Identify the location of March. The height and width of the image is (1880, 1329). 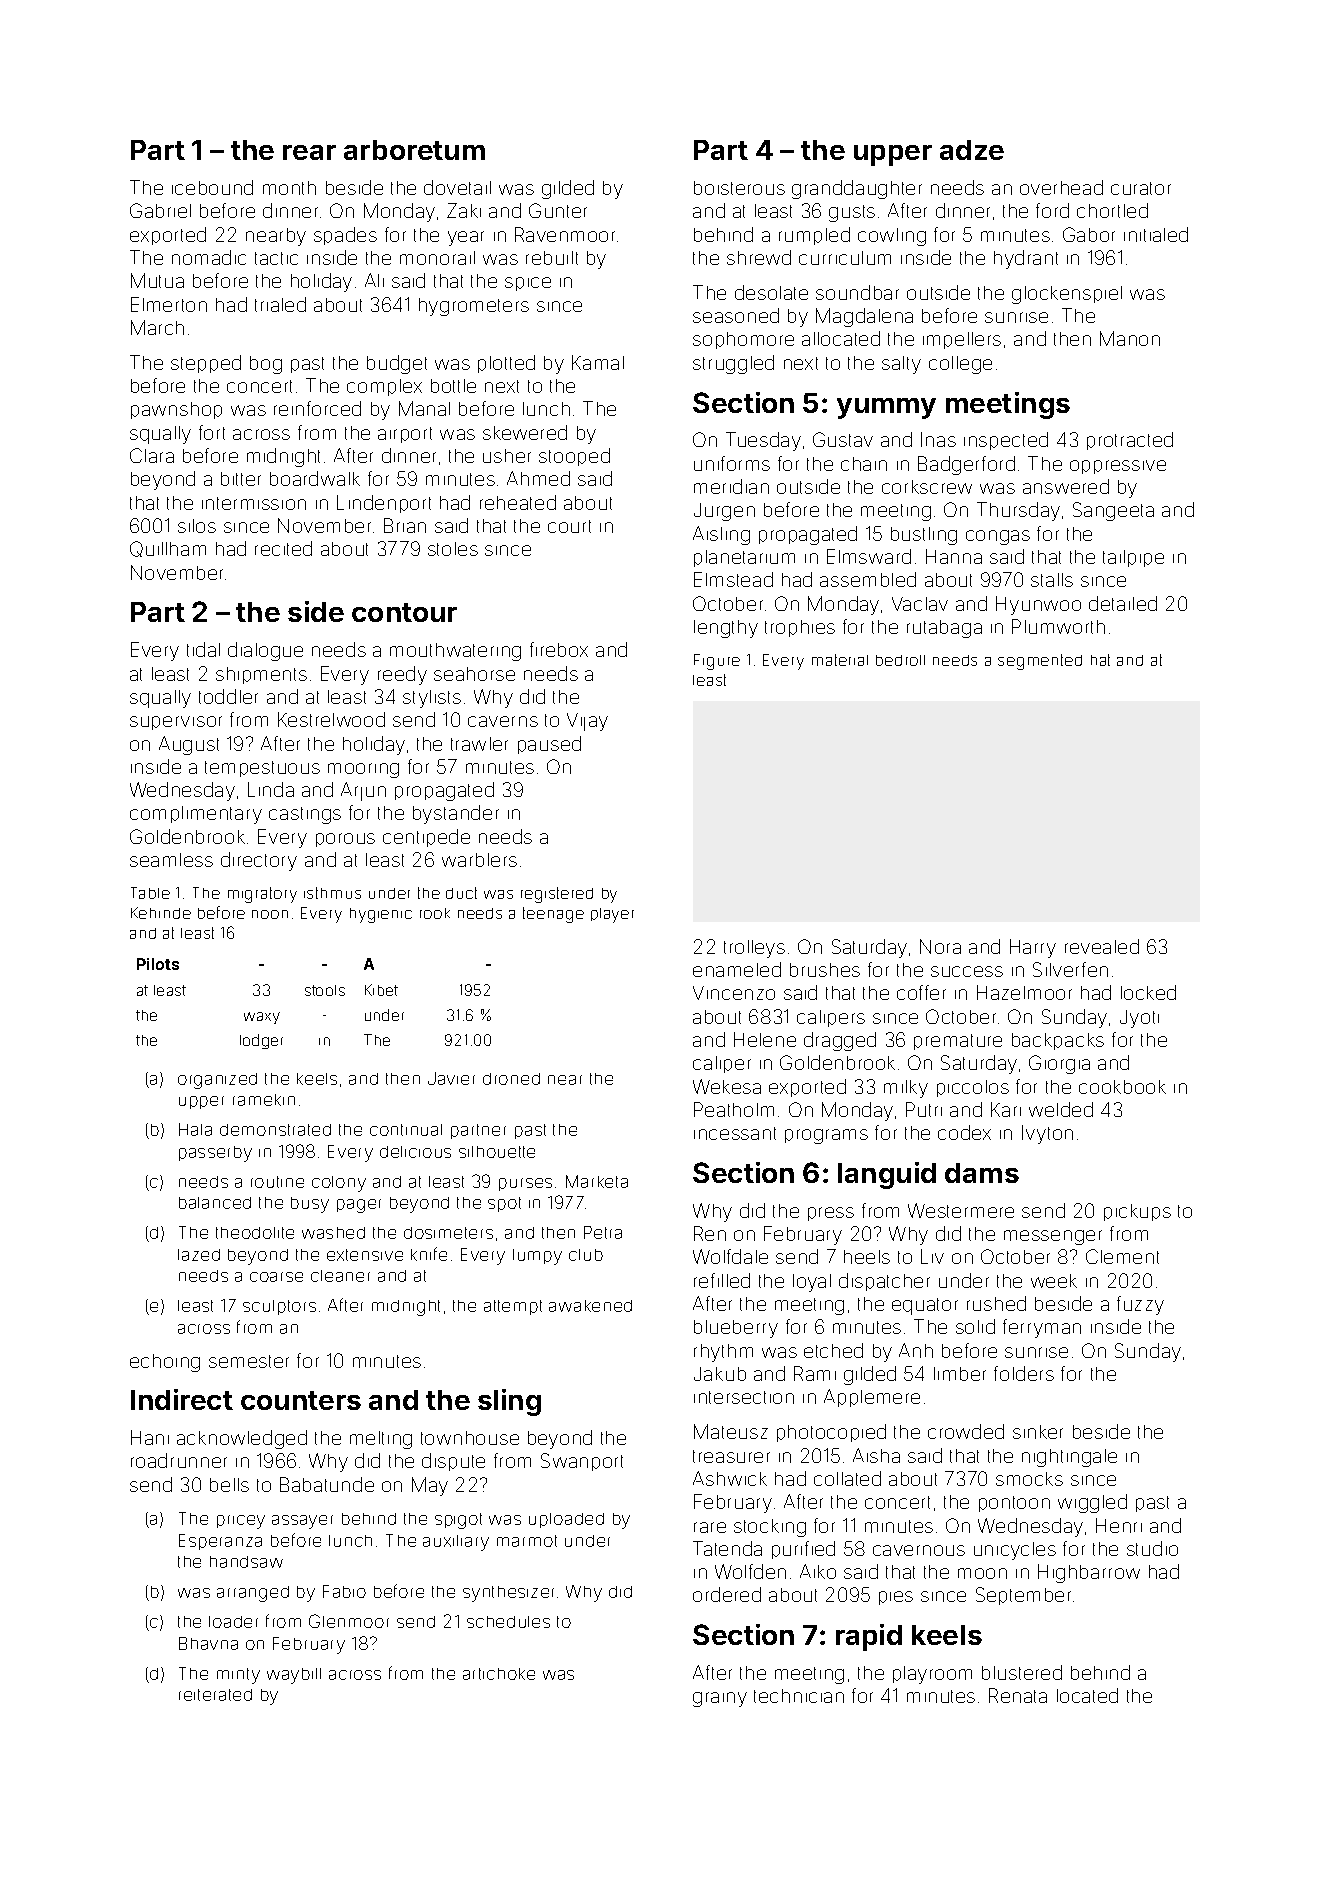
(157, 327).
